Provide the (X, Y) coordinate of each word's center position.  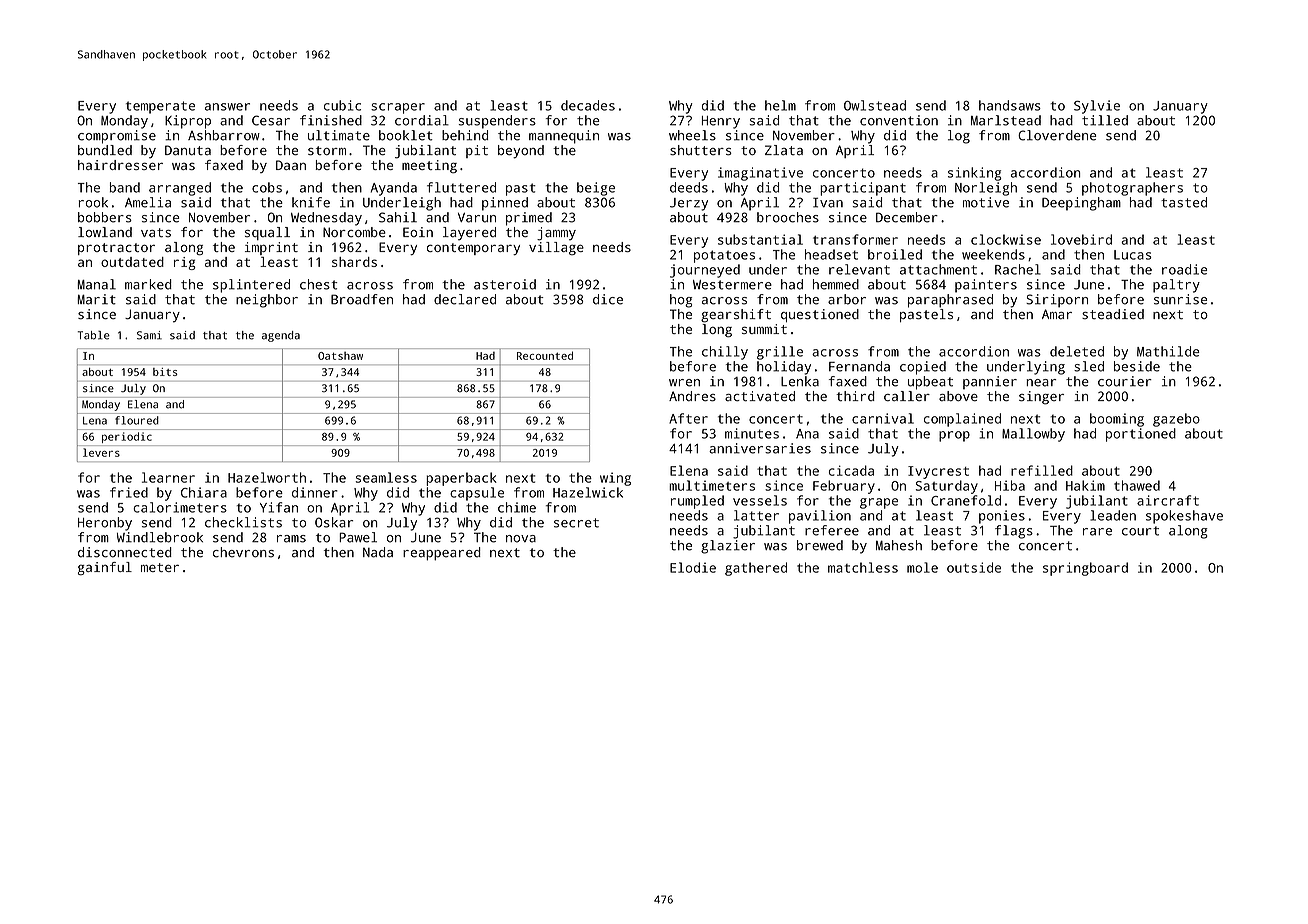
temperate (160, 107)
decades (588, 105)
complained (962, 420)
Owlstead (875, 105)
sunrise (1180, 299)
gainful (105, 569)
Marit (97, 299)
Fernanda (859, 366)
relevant (859, 269)
